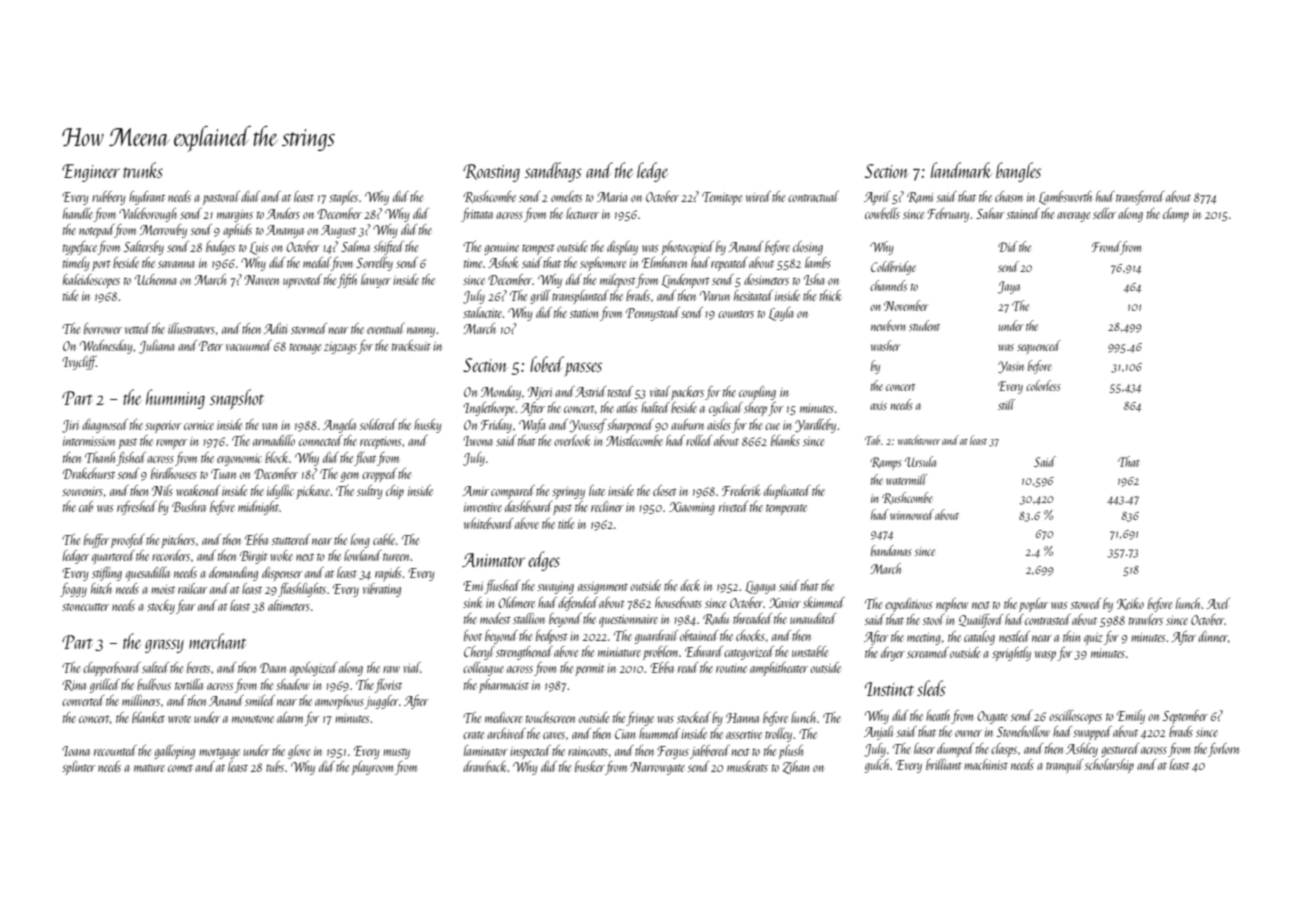 The width and height of the page is (1308, 924). What do you see at coordinates (503, 262) in the page?
I see `Ashok` at bounding box center [503, 262].
